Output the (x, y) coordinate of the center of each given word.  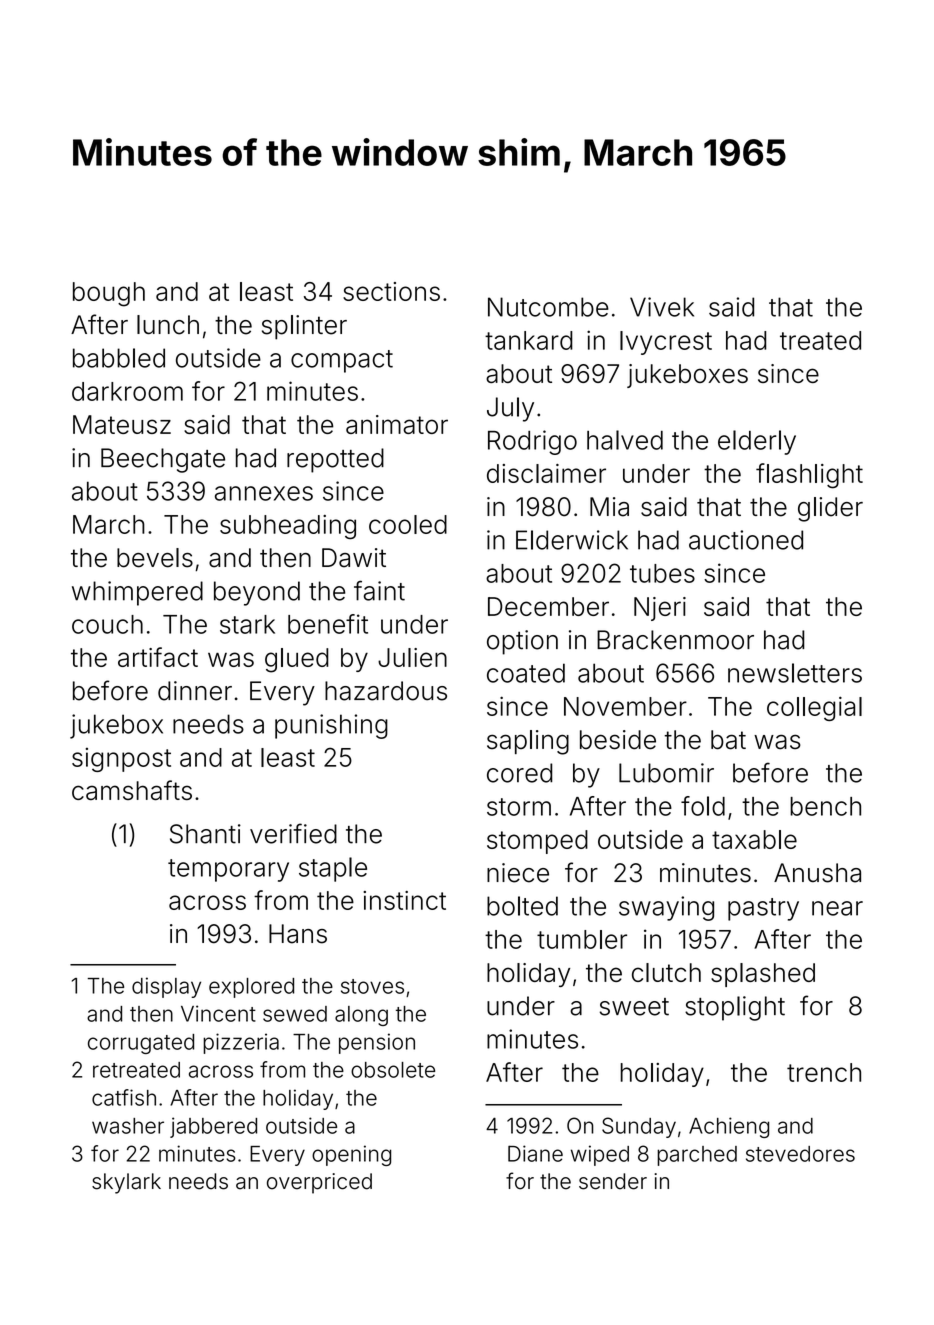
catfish (124, 1097)
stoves (372, 986)
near (837, 908)
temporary (228, 870)
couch (107, 624)
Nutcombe (548, 307)
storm (519, 807)
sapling (528, 742)
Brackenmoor (675, 640)
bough (109, 294)
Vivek (662, 307)
